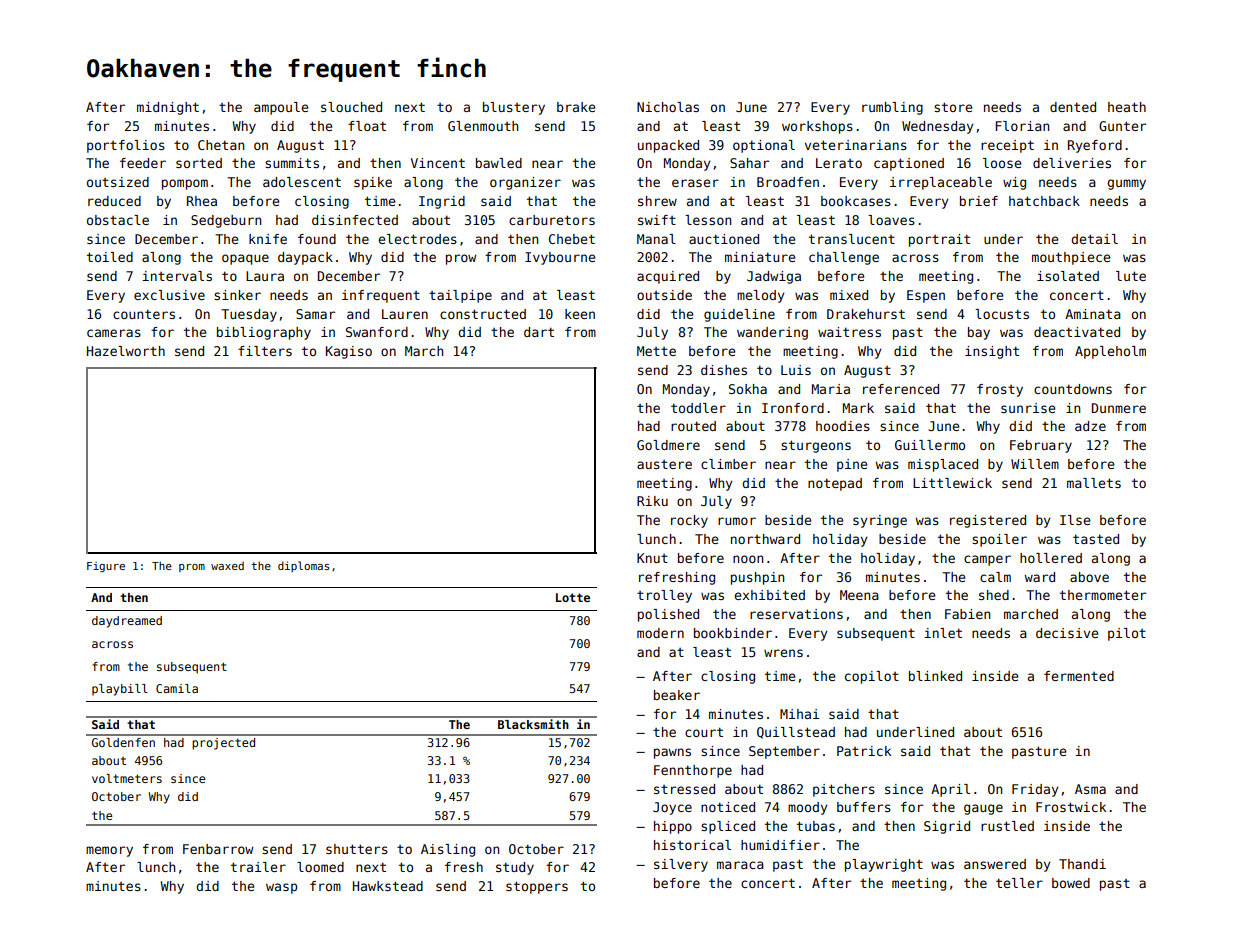  I want to click on Knut, so click(652, 558).
